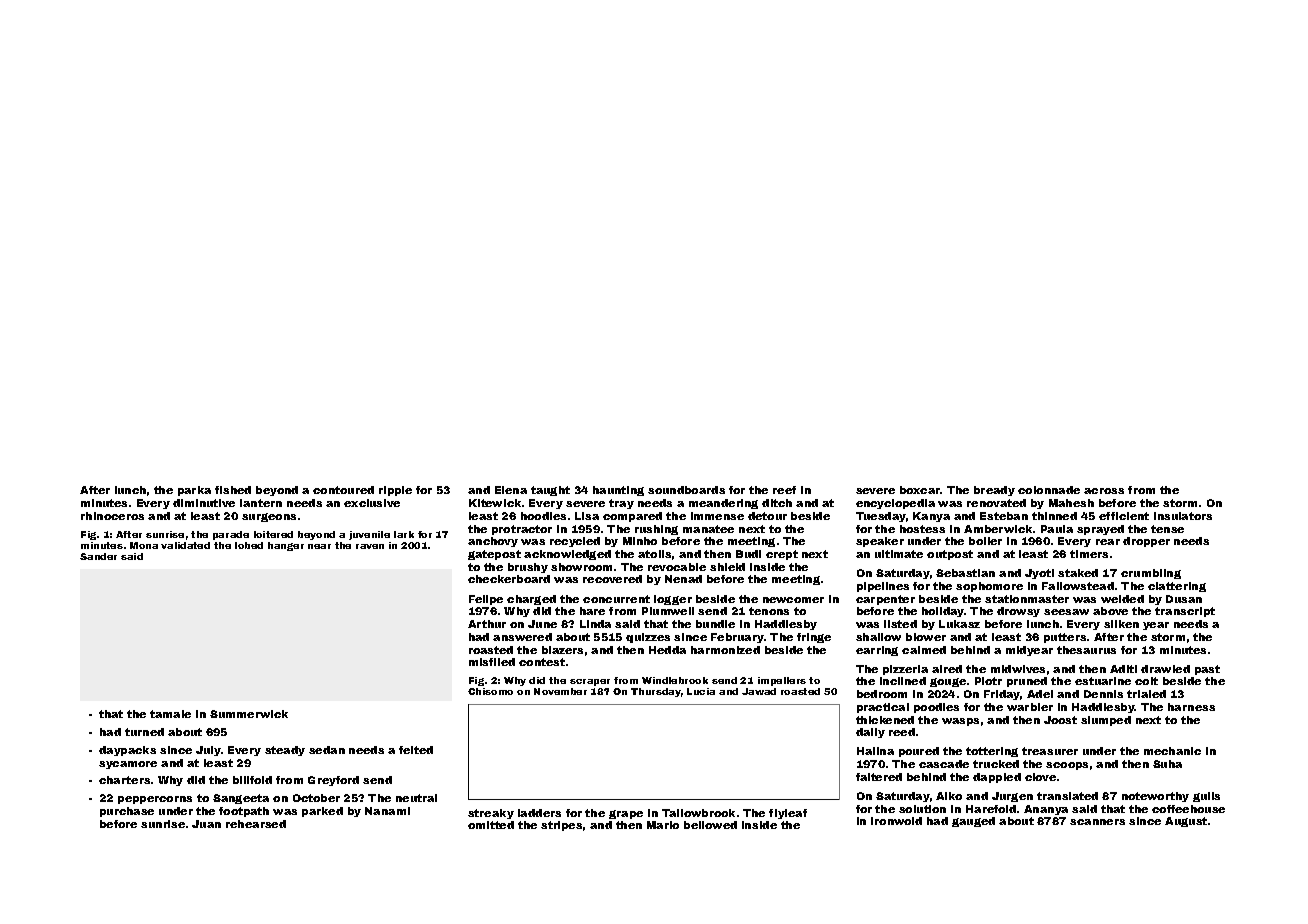 The image size is (1308, 924). What do you see at coordinates (127, 812) in the document?
I see `purchase` at bounding box center [127, 812].
